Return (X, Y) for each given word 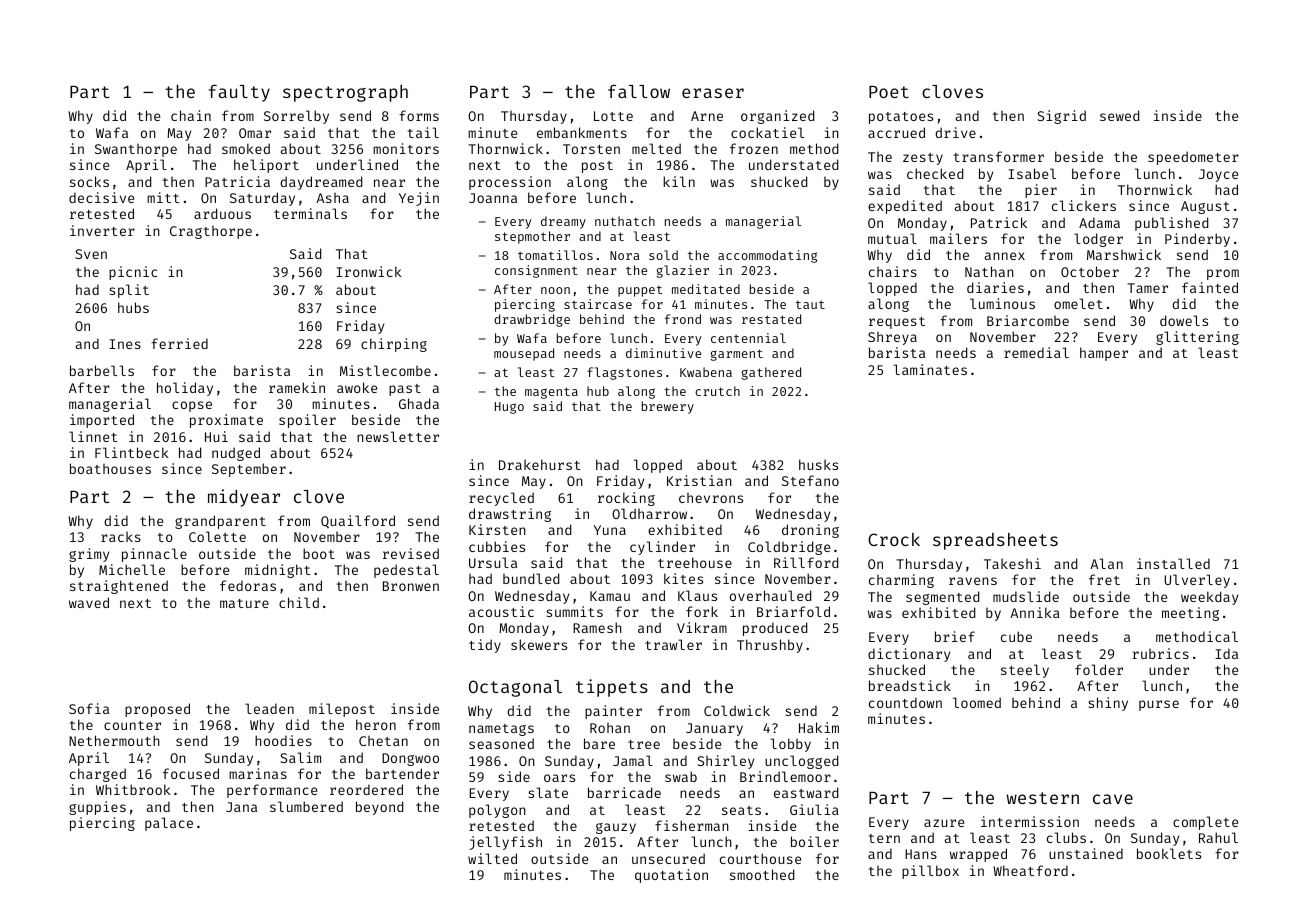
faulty (239, 93)
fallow (639, 91)
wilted (492, 858)
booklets (1169, 853)
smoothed (762, 874)
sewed (1119, 115)
